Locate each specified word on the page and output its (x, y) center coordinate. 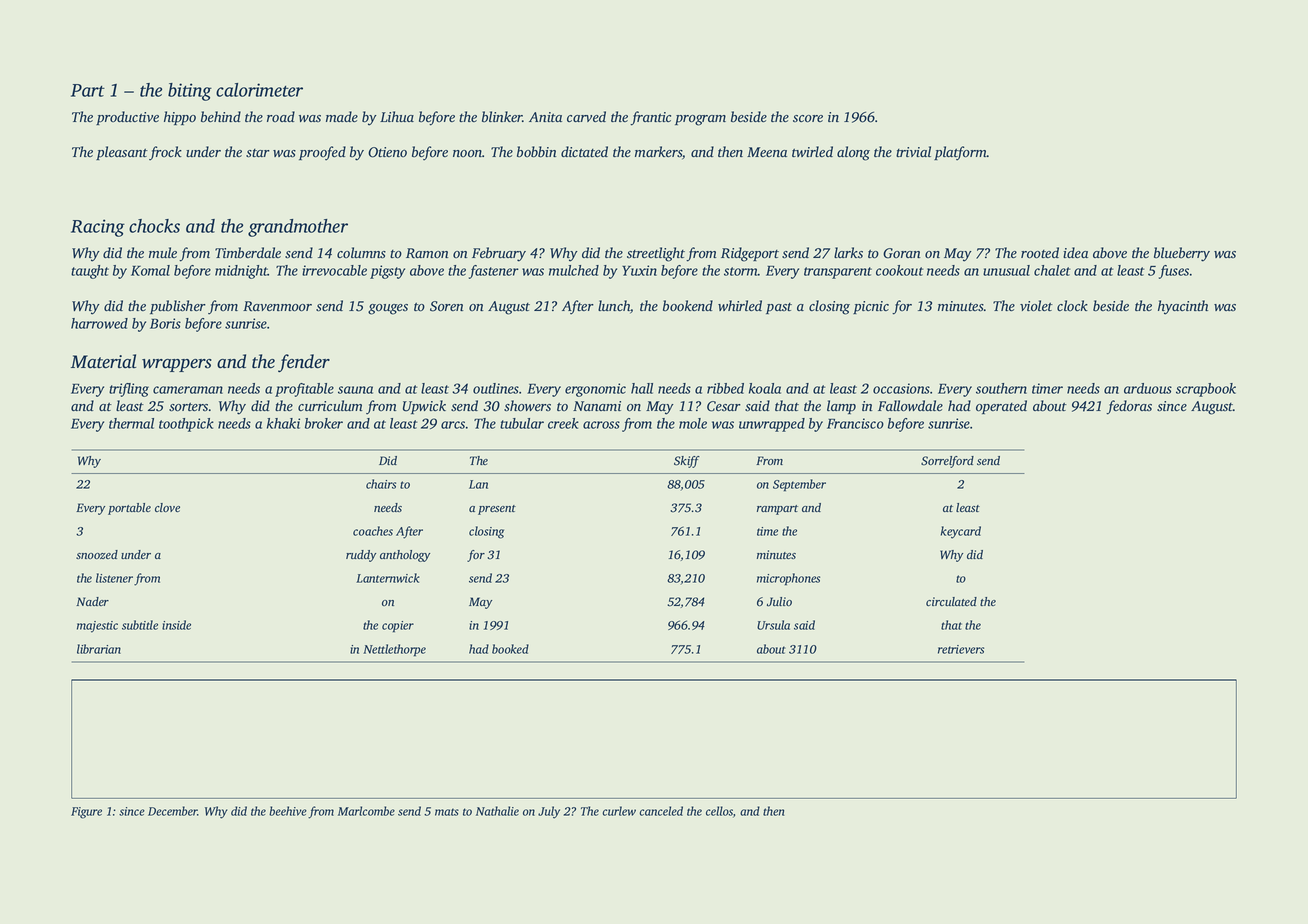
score (808, 119)
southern (1001, 388)
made (342, 116)
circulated (951, 601)
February (499, 254)
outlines (496, 388)
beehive (288, 811)
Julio (779, 602)
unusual (1006, 270)
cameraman (188, 390)
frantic (650, 118)
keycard (961, 532)
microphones (788, 579)
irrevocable (334, 270)
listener (114, 578)
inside (176, 625)
